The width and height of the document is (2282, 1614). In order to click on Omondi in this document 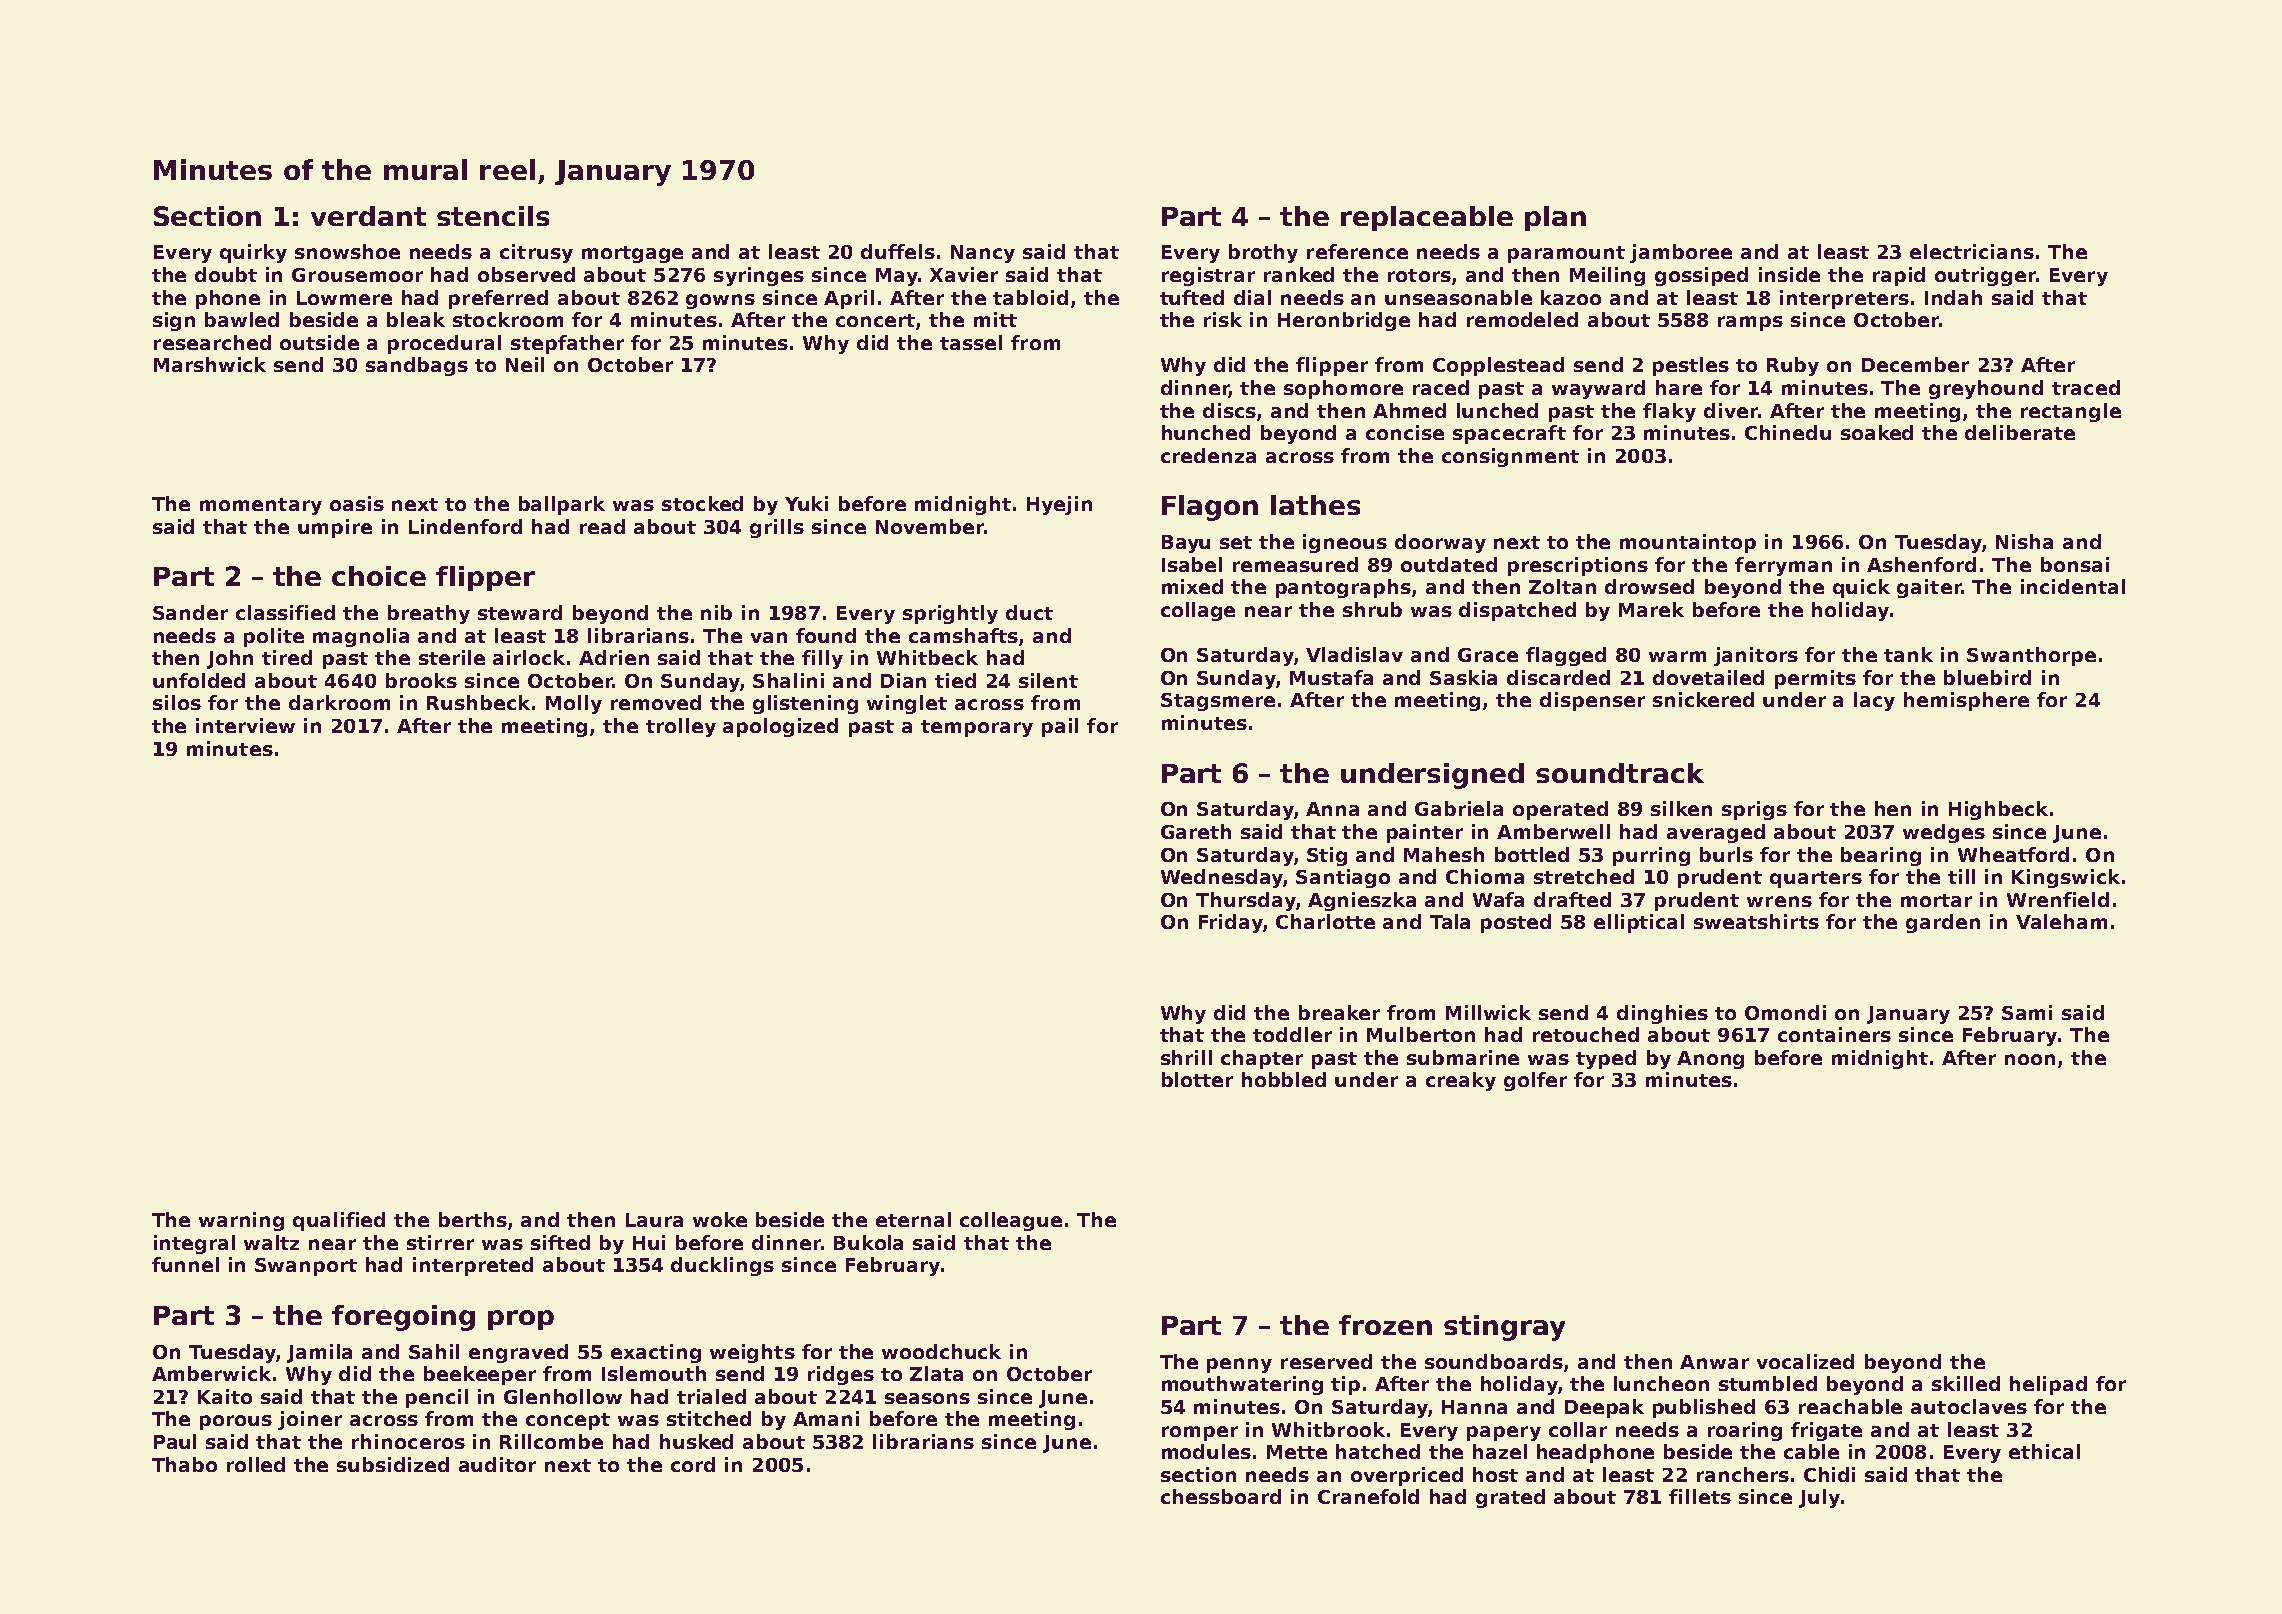, I will do `click(1785, 1012)`.
